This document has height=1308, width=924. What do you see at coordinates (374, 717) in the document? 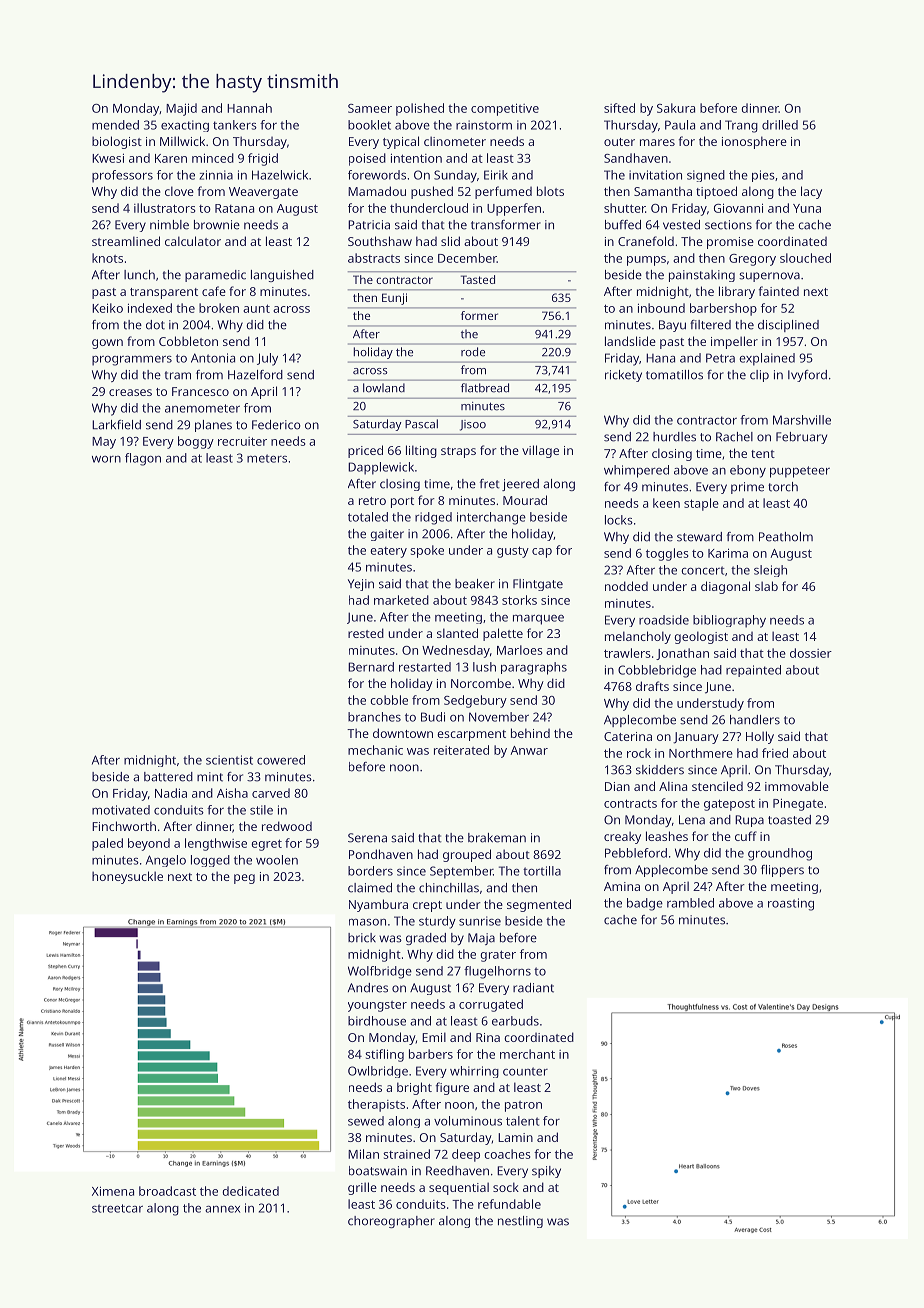
I see `branches` at bounding box center [374, 717].
